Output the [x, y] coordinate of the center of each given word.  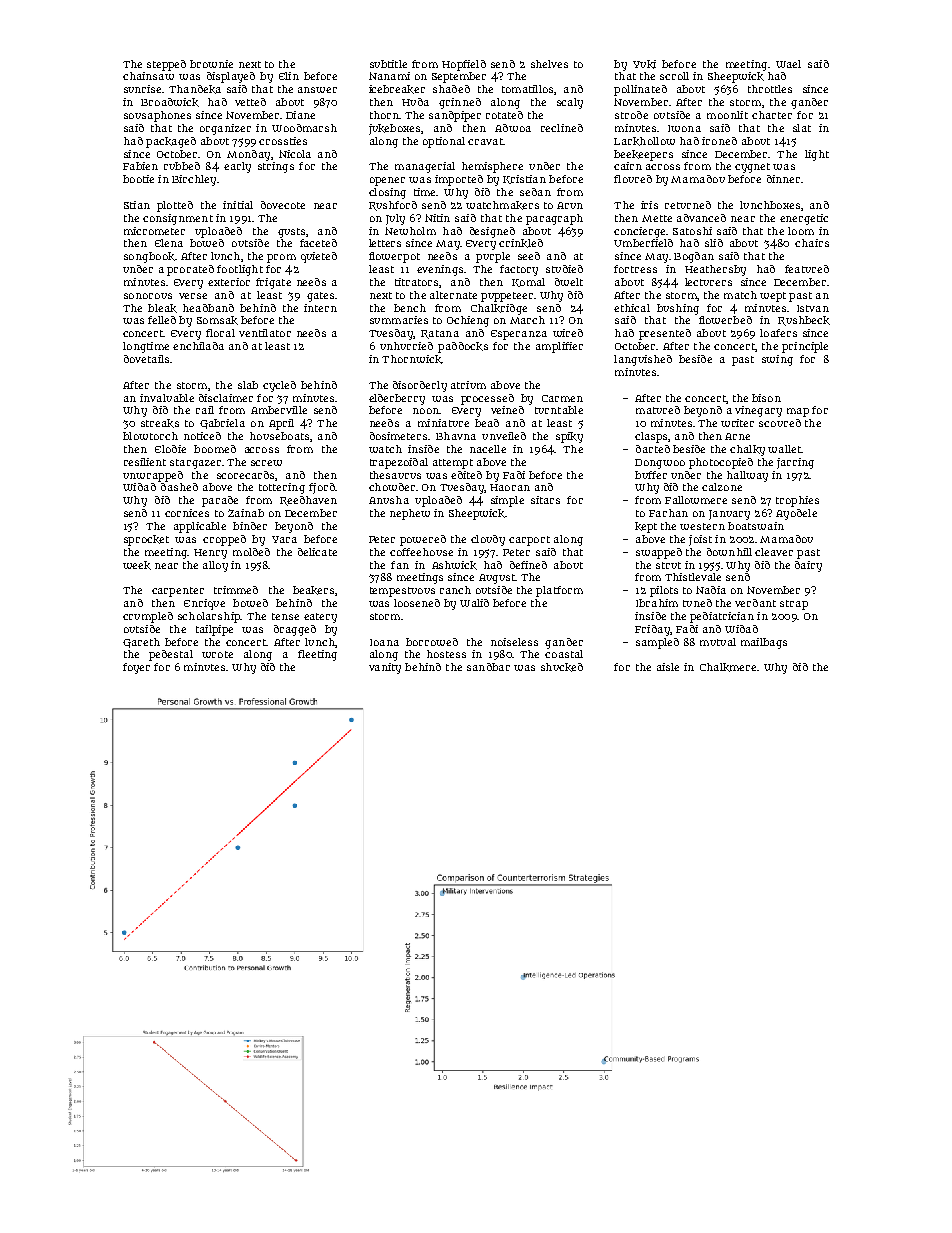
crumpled [148, 617]
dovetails [146, 359]
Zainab [246, 513]
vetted [250, 102]
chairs [812, 243]
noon [426, 411]
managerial [425, 167]
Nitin [437, 218]
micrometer [154, 231]
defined [528, 565]
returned [688, 205]
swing [777, 360]
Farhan [668, 513]
